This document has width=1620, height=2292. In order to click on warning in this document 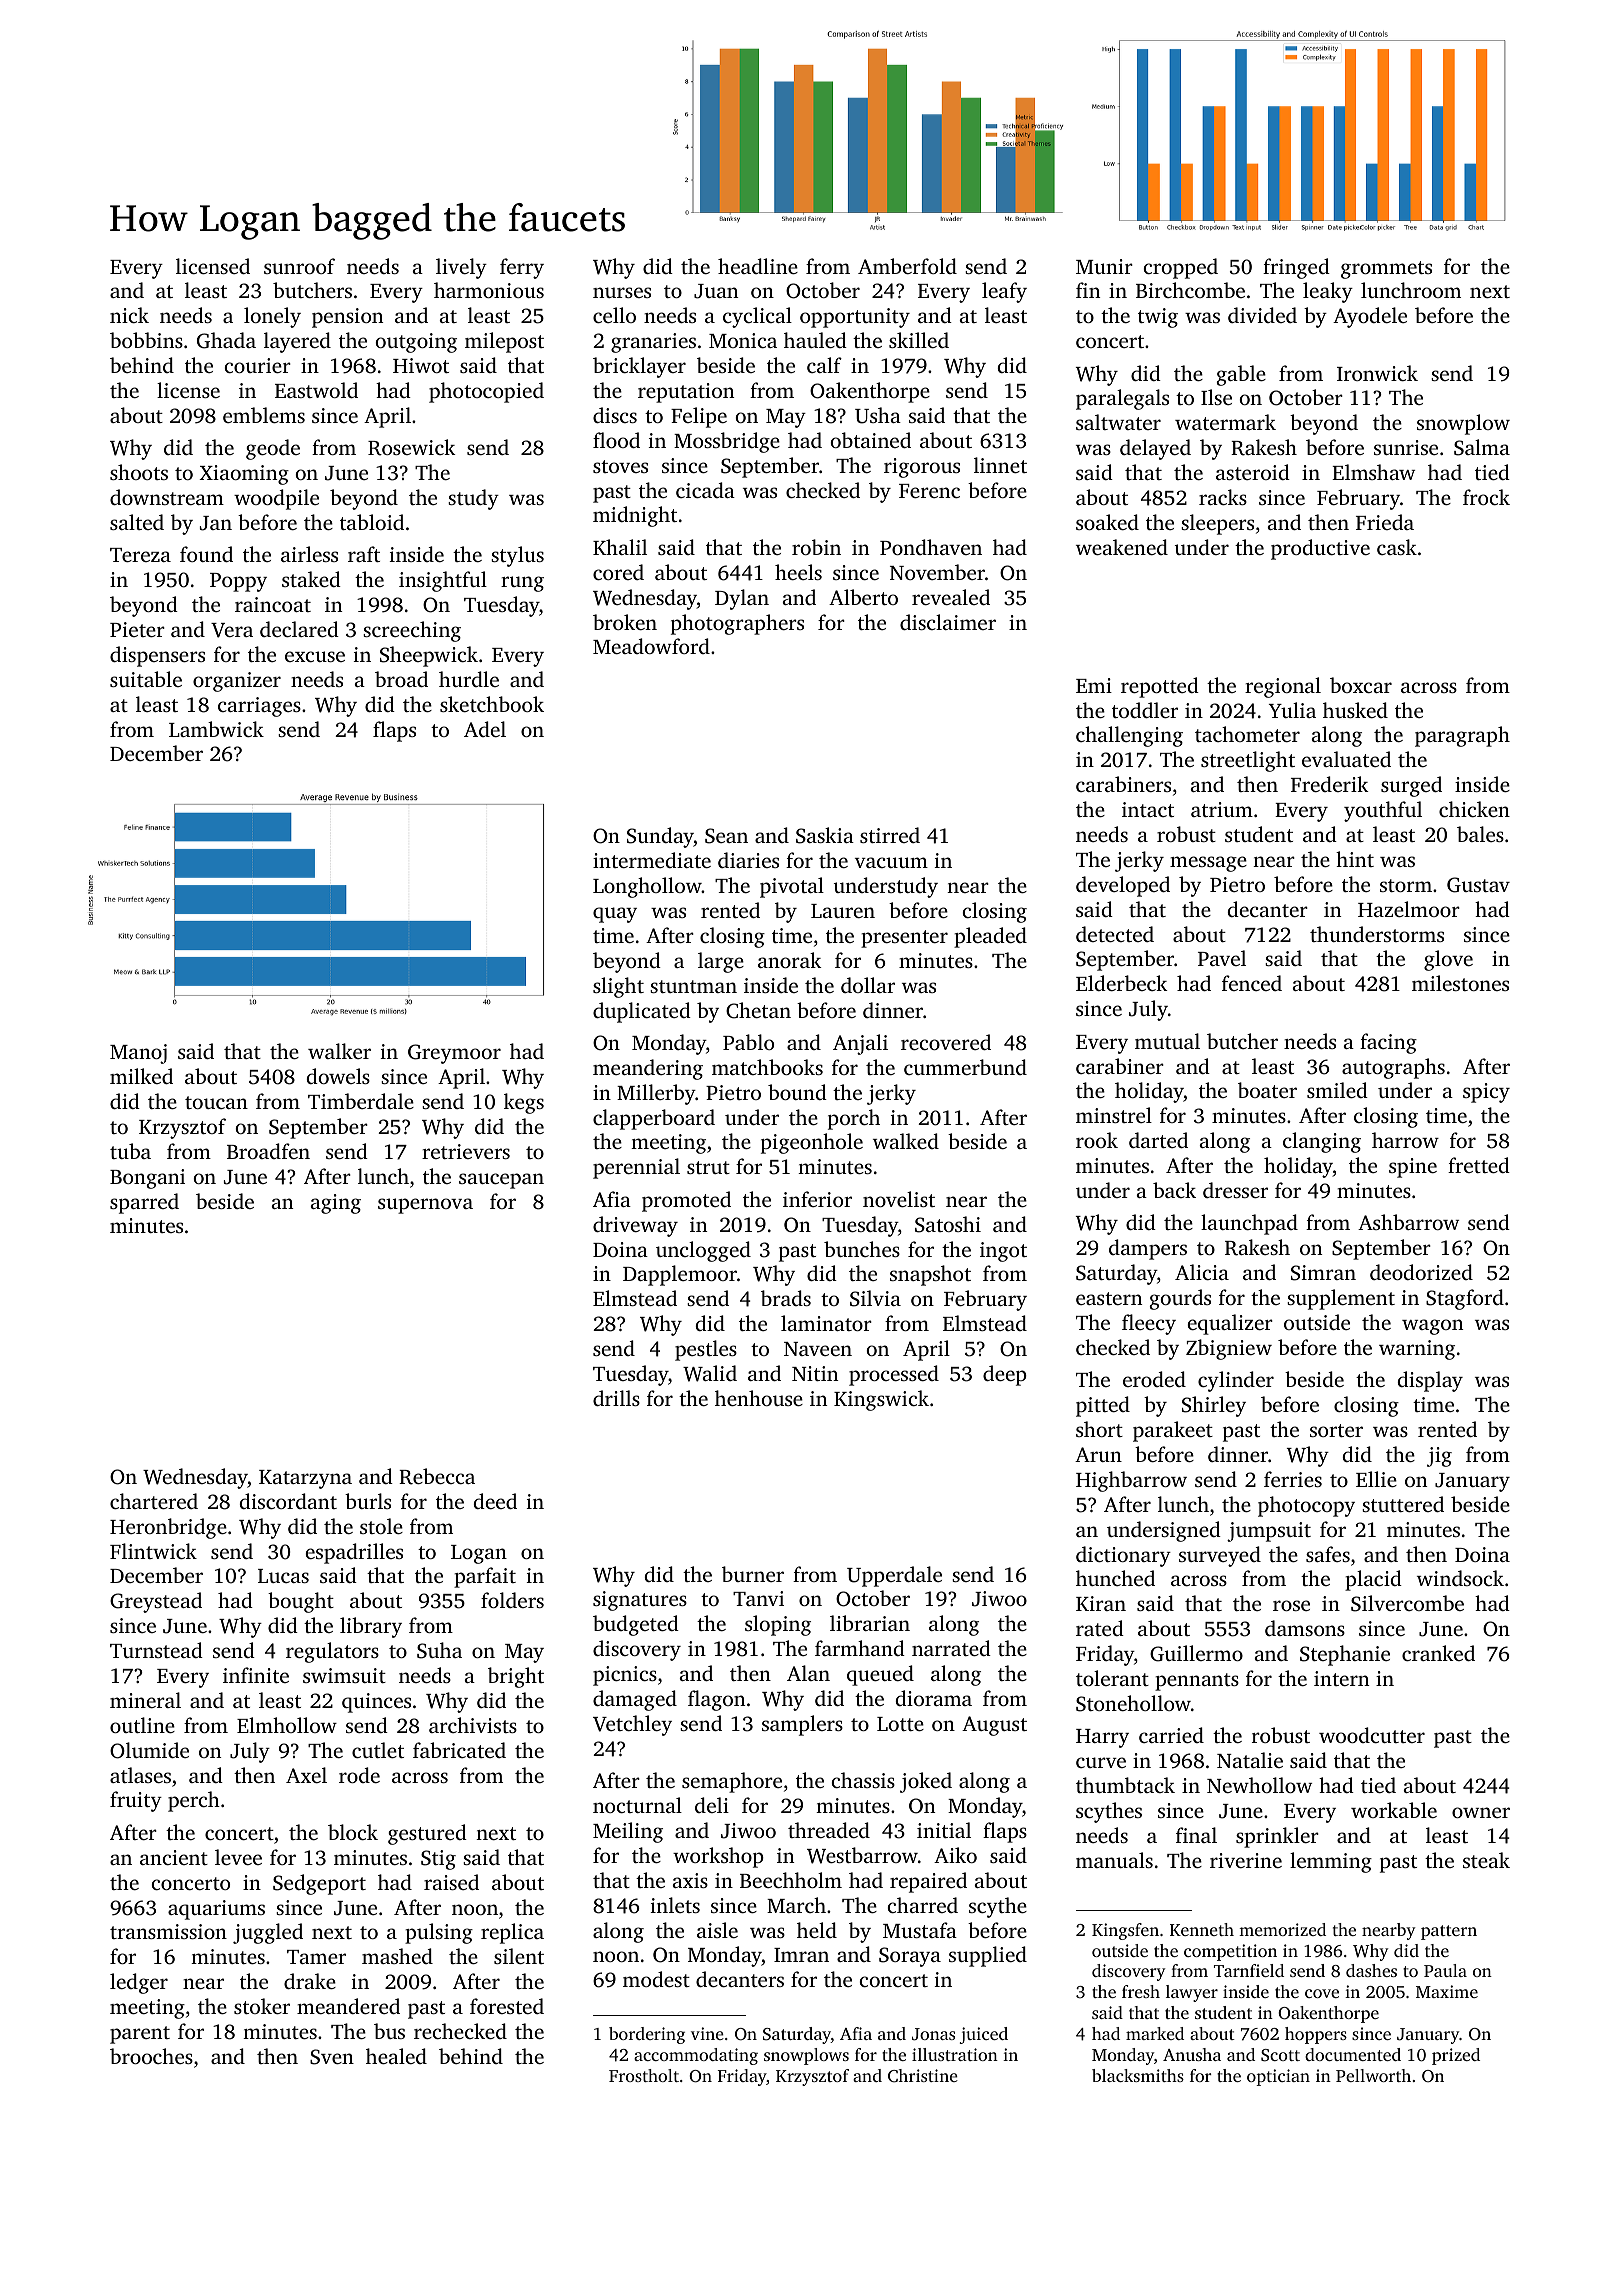, I will do `click(1417, 1350)`.
